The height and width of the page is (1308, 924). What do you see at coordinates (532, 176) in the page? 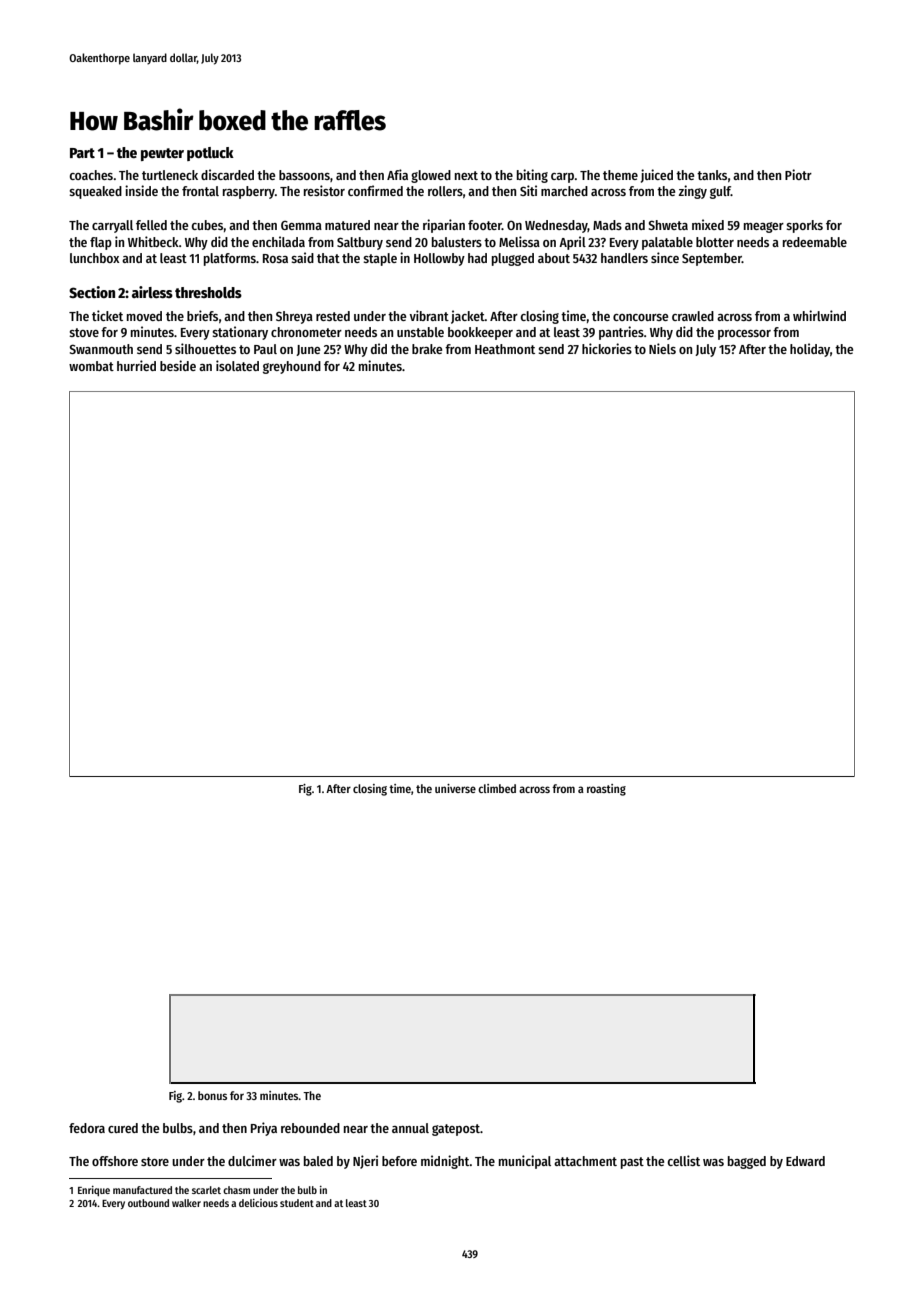
I see `biting` at bounding box center [532, 176].
